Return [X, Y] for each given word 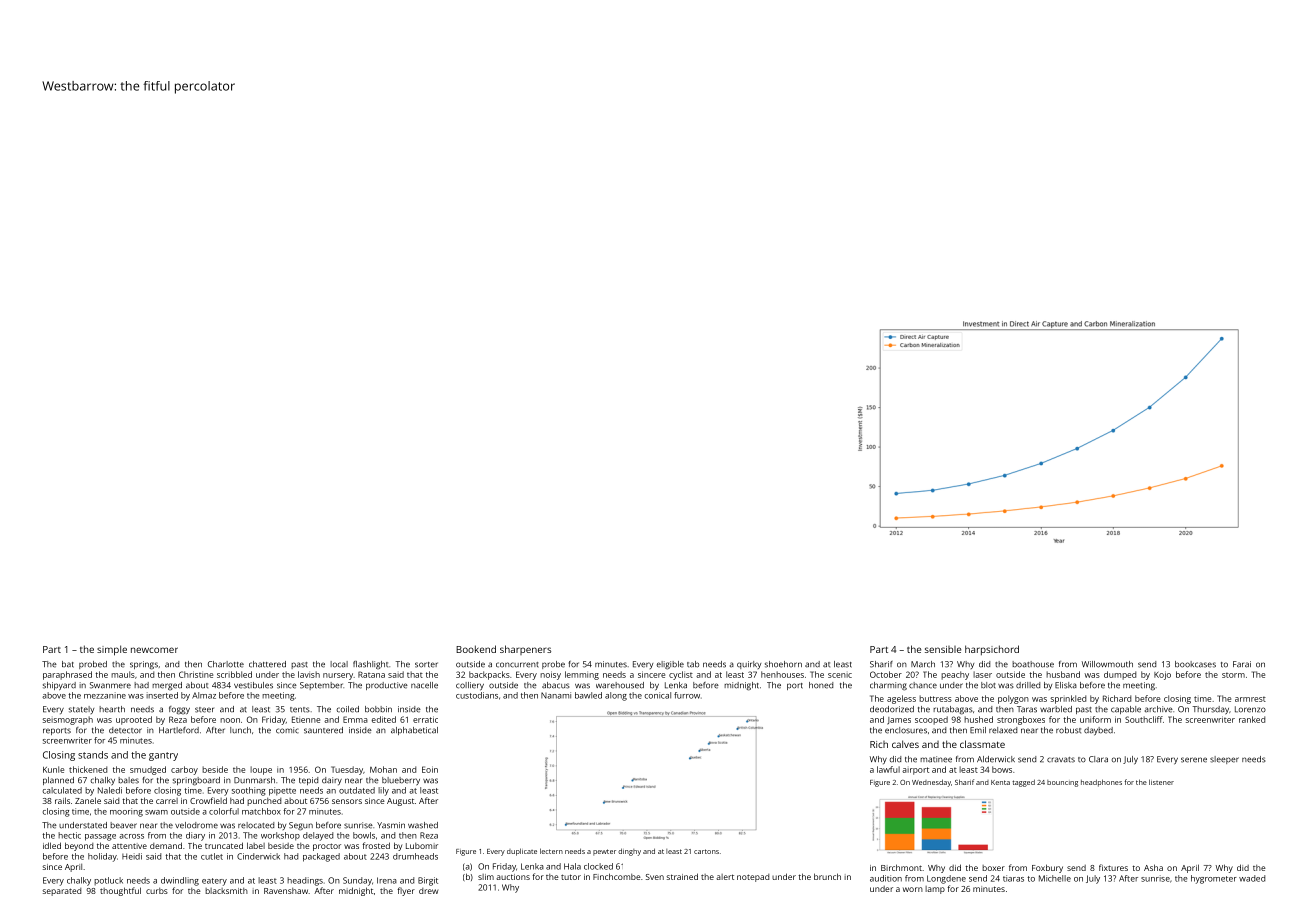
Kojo [1162, 675]
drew [428, 891]
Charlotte [226, 664]
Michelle [1055, 878]
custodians [477, 695]
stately [81, 710]
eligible [670, 665]
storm [1233, 675]
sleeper [1224, 760]
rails [62, 800]
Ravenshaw [286, 891]
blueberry [401, 781]
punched [264, 802]
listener [1161, 782]
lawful [888, 769]
